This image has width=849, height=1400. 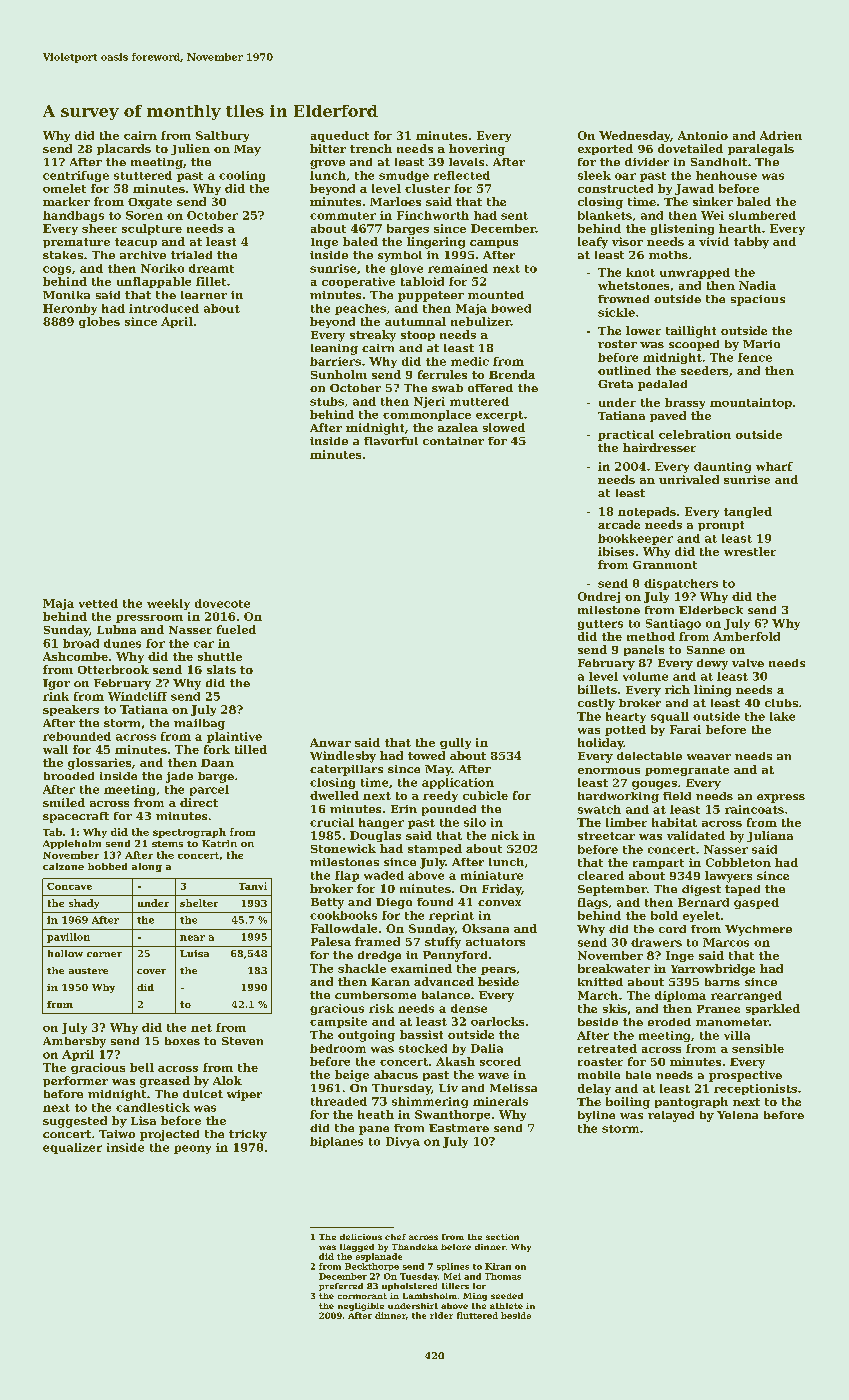 What do you see at coordinates (222, 136) in the image?
I see `Saltbury` at bounding box center [222, 136].
